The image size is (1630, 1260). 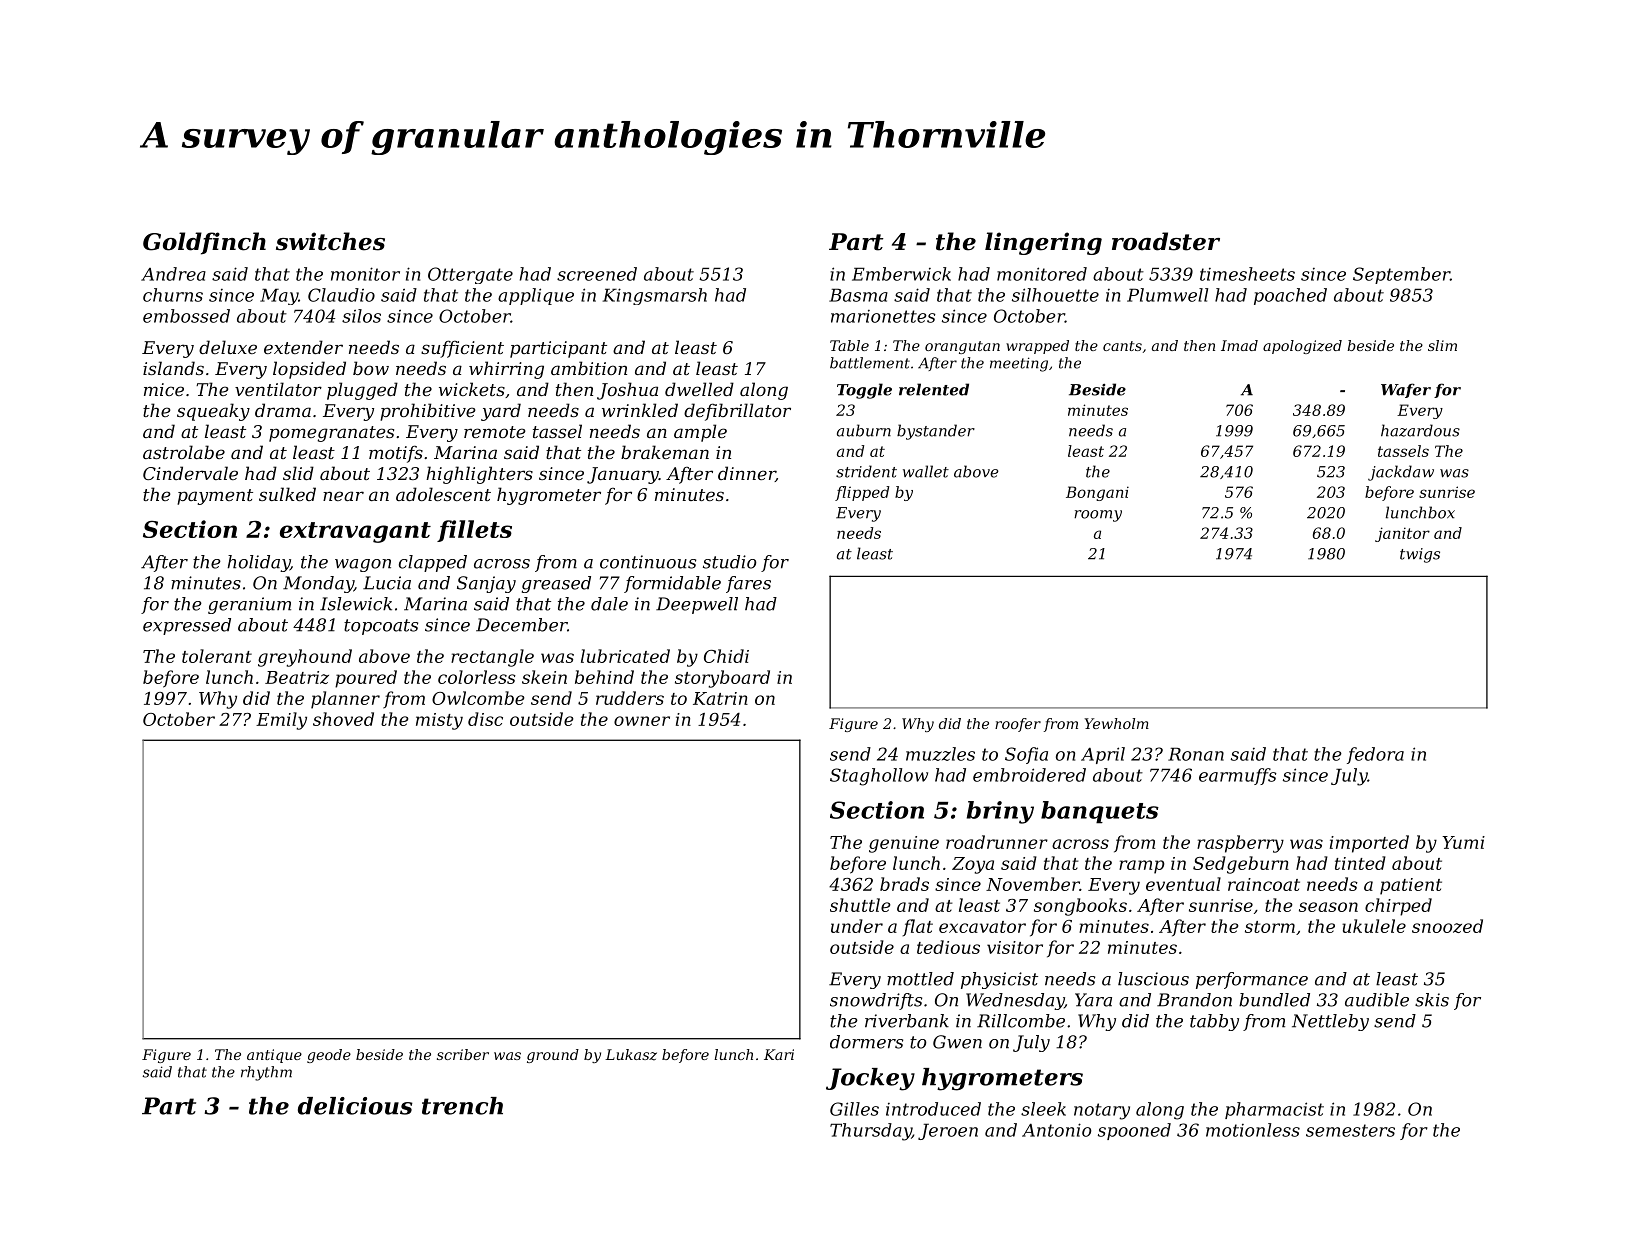 I want to click on rhythm, so click(x=266, y=1073).
